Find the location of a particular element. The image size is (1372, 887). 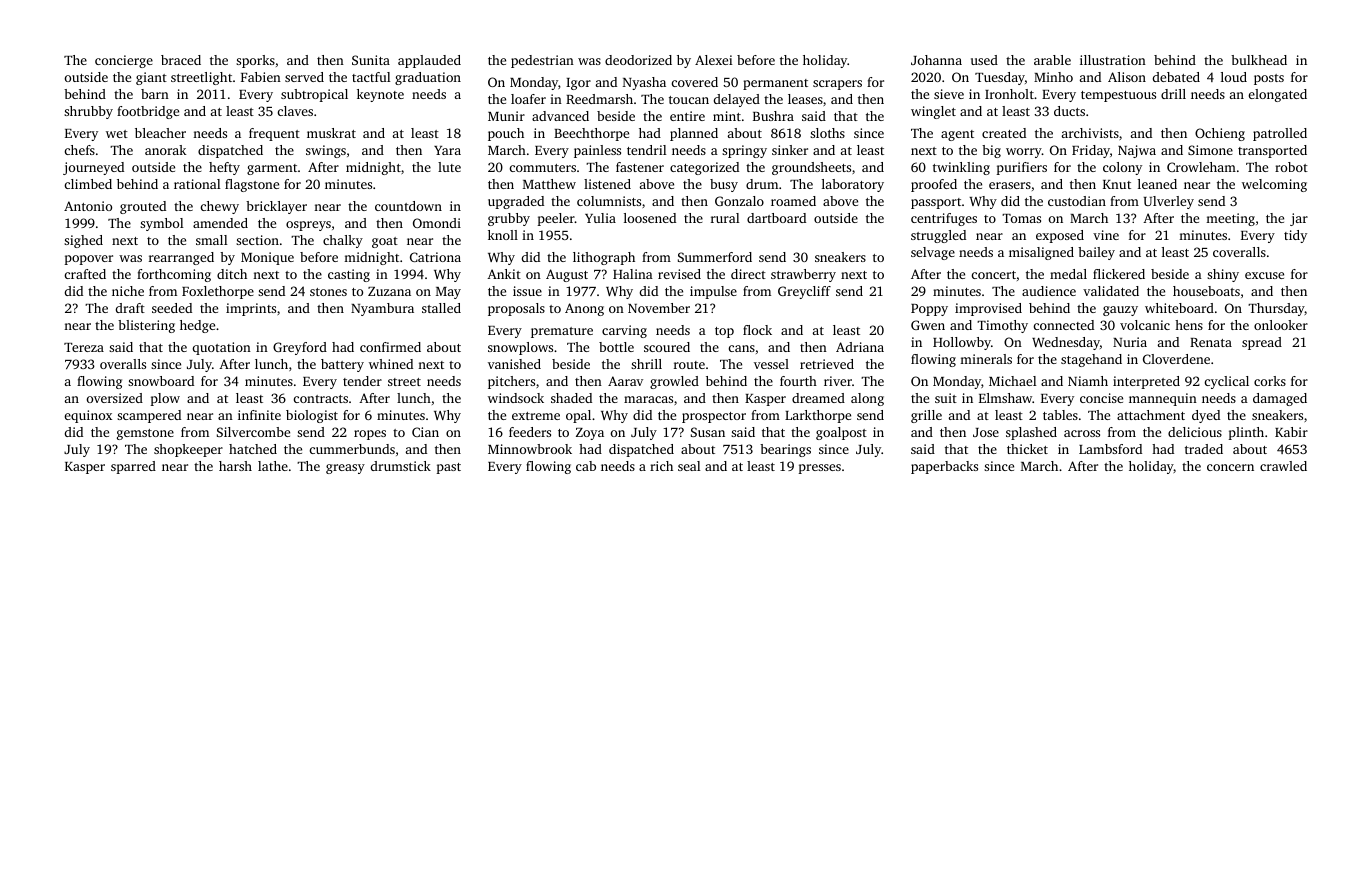

blistering is located at coordinates (146, 326).
